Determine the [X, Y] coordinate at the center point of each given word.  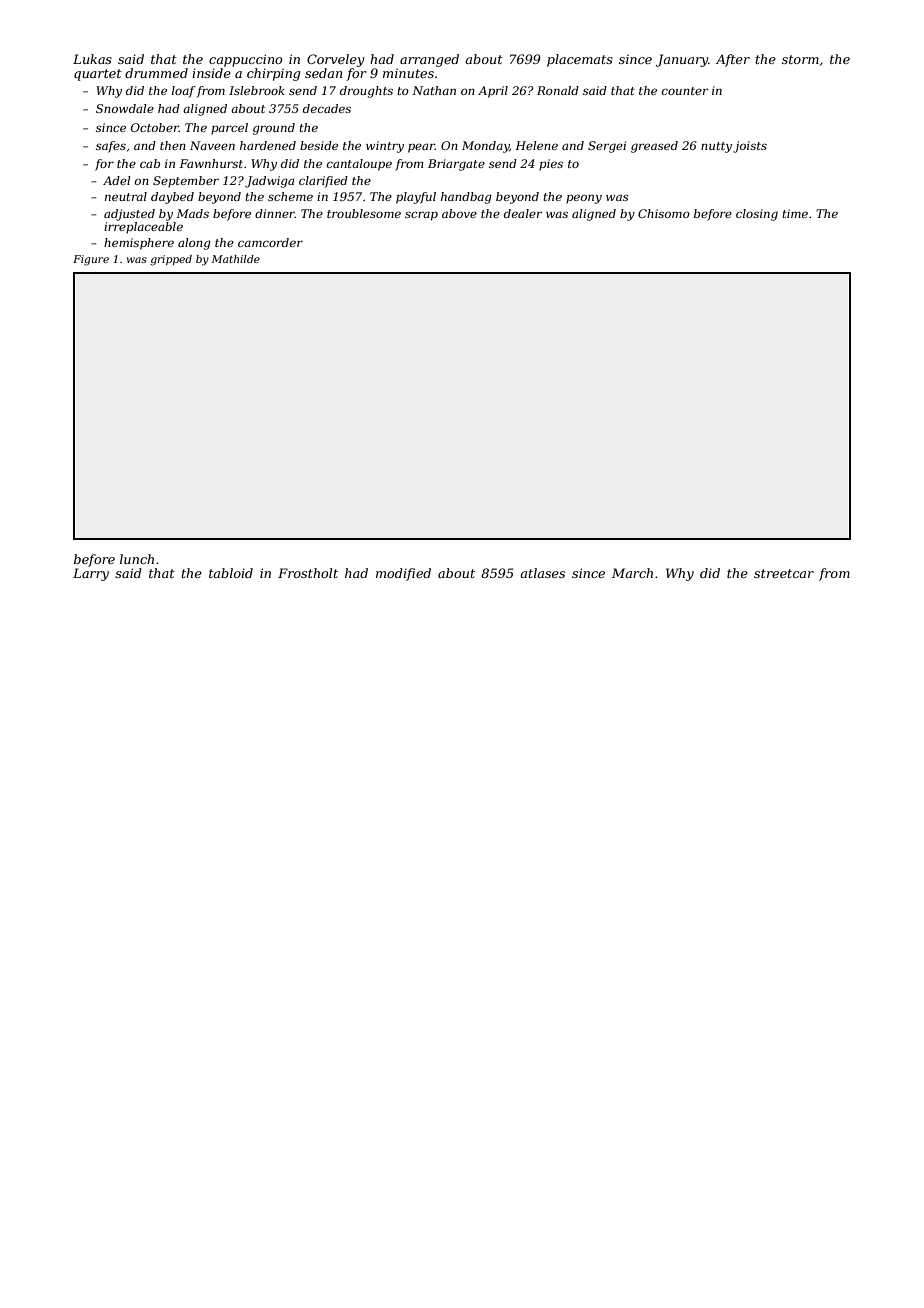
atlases [542, 573]
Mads [192, 213]
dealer [523, 213]
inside [211, 73]
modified [403, 574]
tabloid [231, 573]
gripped [171, 260]
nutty [716, 147]
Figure [91, 260]
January [682, 60]
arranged [429, 60]
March [632, 573]
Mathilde [235, 259]
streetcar [784, 573]
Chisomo [664, 213]
